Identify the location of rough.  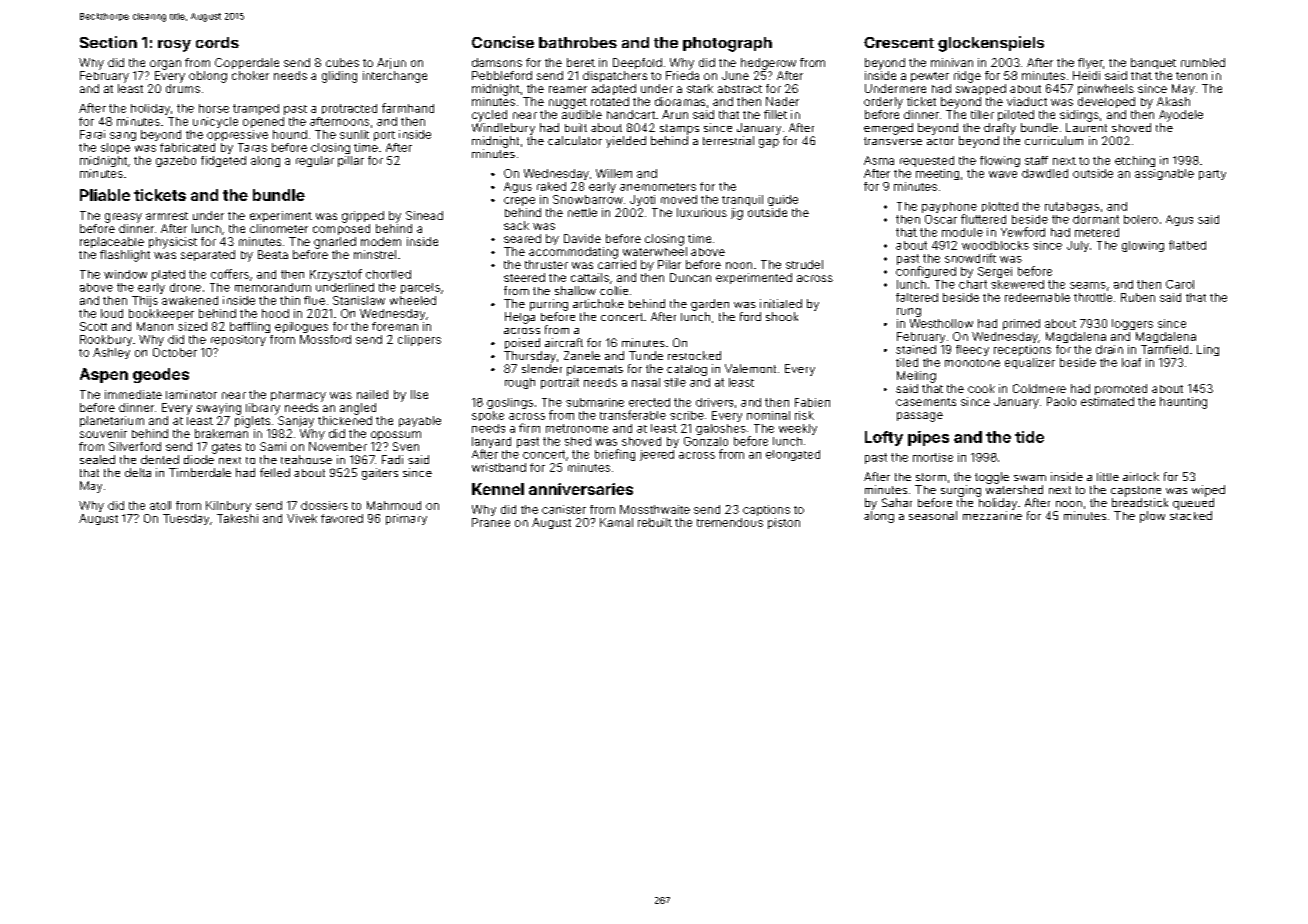
(520, 383).
